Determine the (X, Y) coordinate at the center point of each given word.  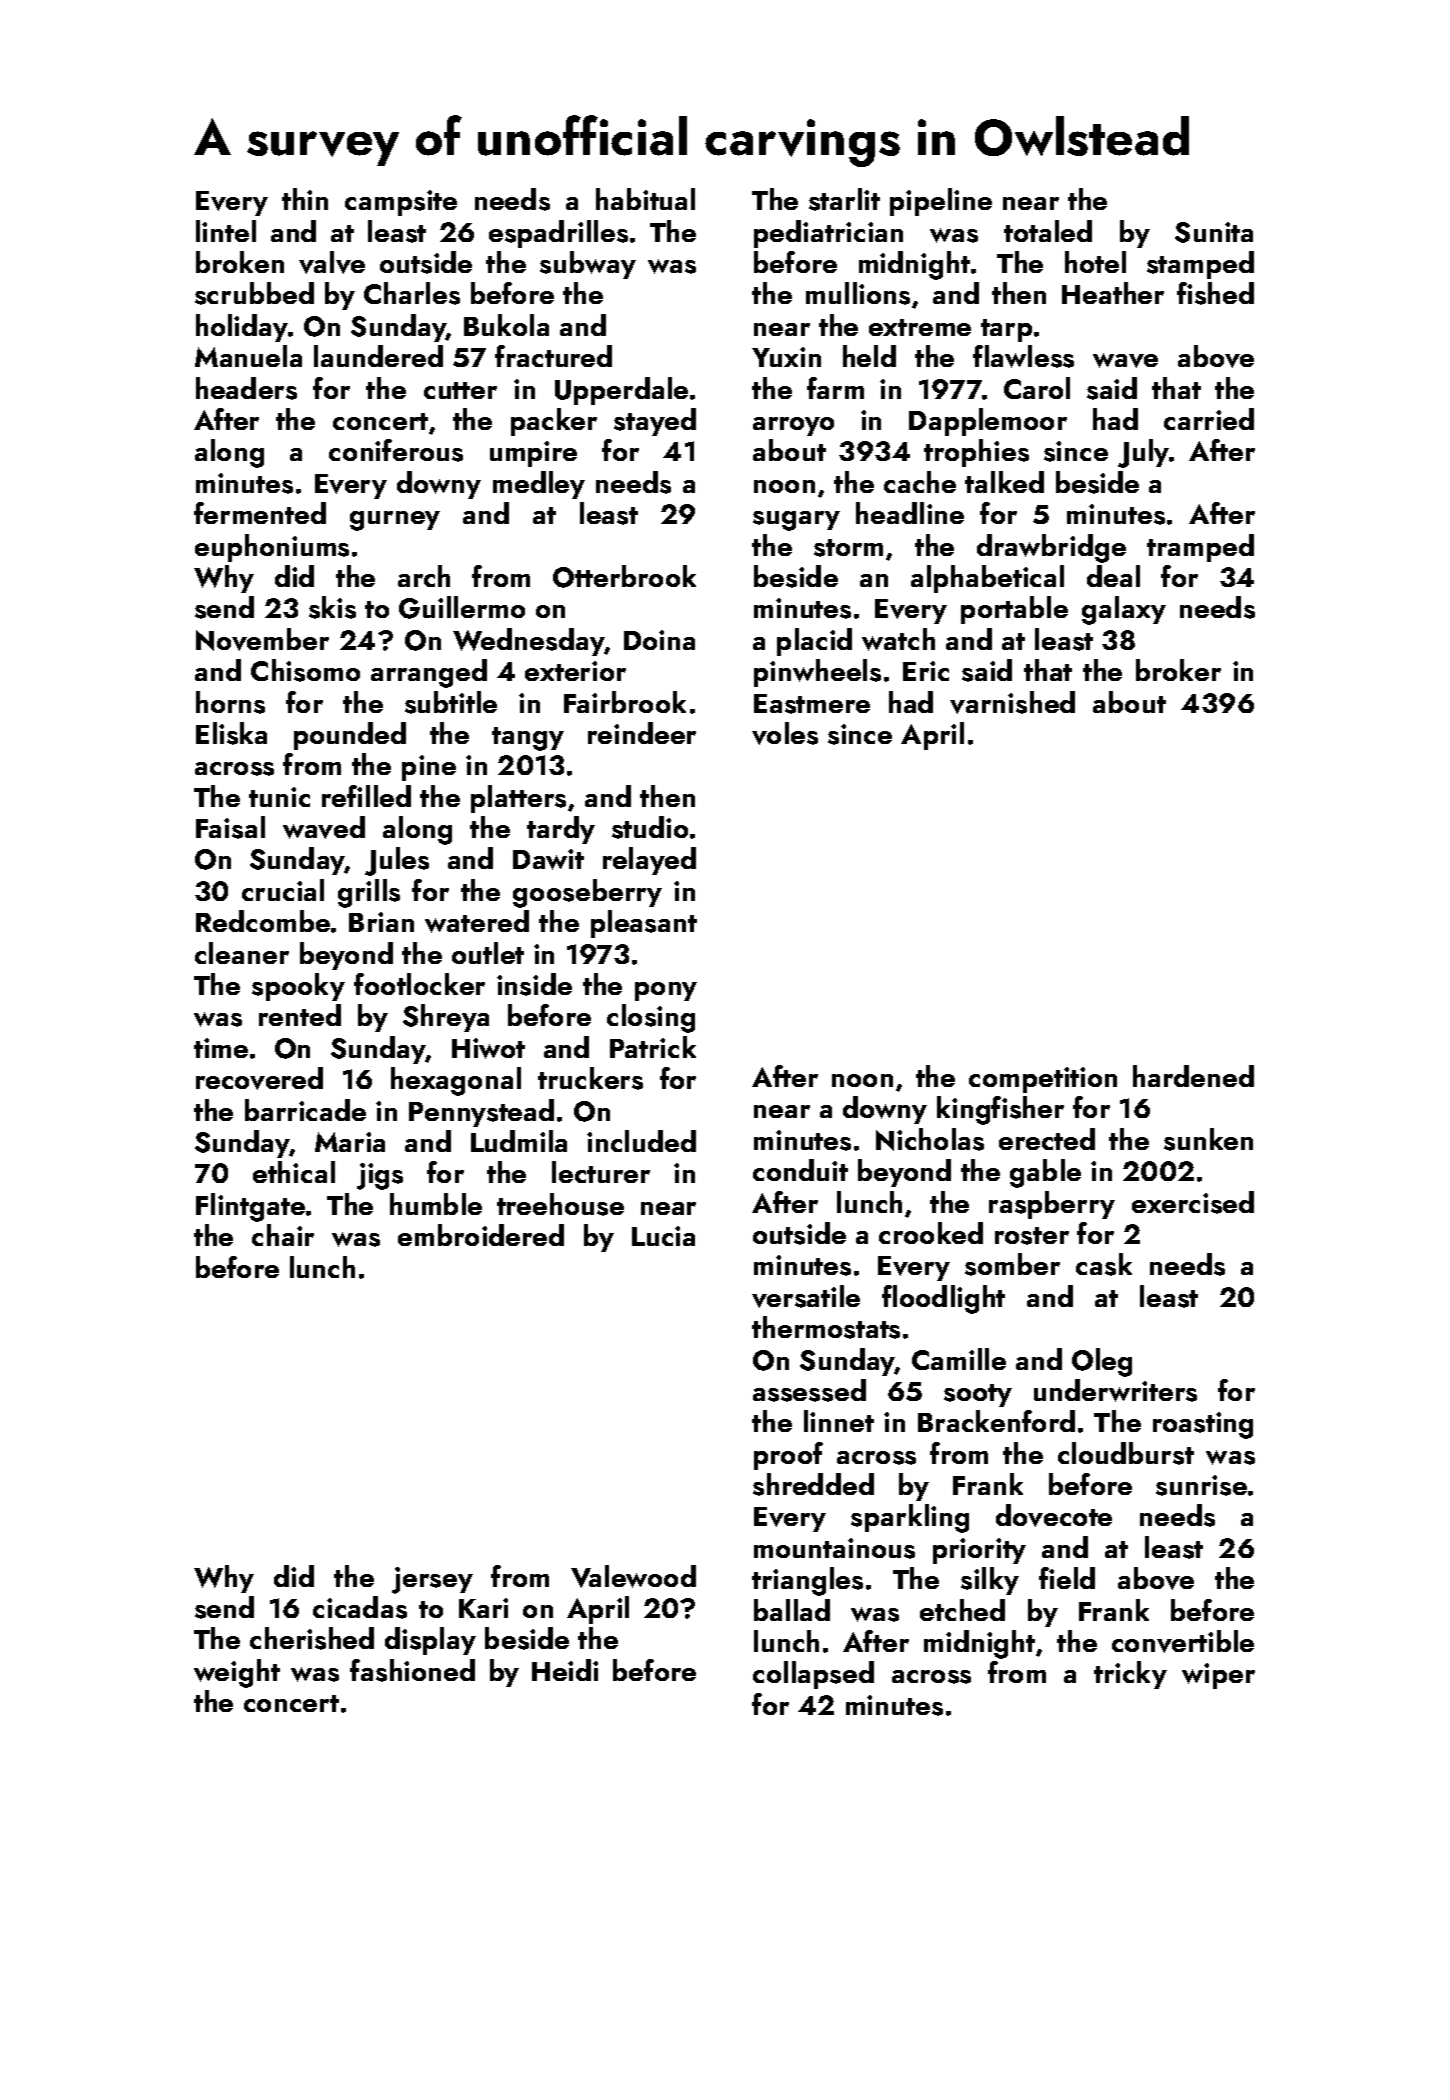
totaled (1048, 231)
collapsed (813, 1675)
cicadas (360, 1607)
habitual (645, 199)
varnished (1012, 702)
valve (332, 262)
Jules (397, 861)
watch (898, 639)
